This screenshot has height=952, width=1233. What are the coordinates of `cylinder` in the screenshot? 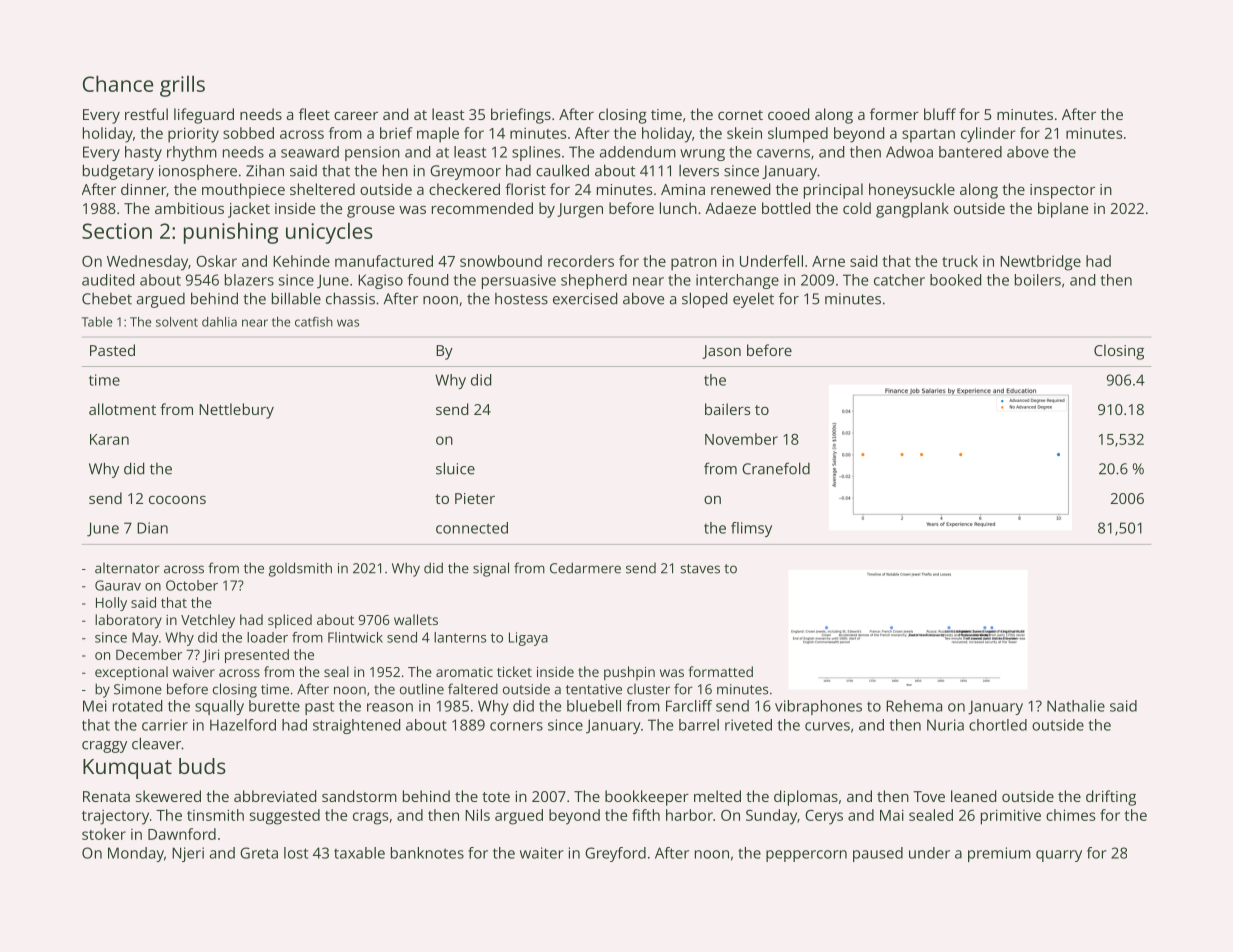 It's located at (988, 135).
